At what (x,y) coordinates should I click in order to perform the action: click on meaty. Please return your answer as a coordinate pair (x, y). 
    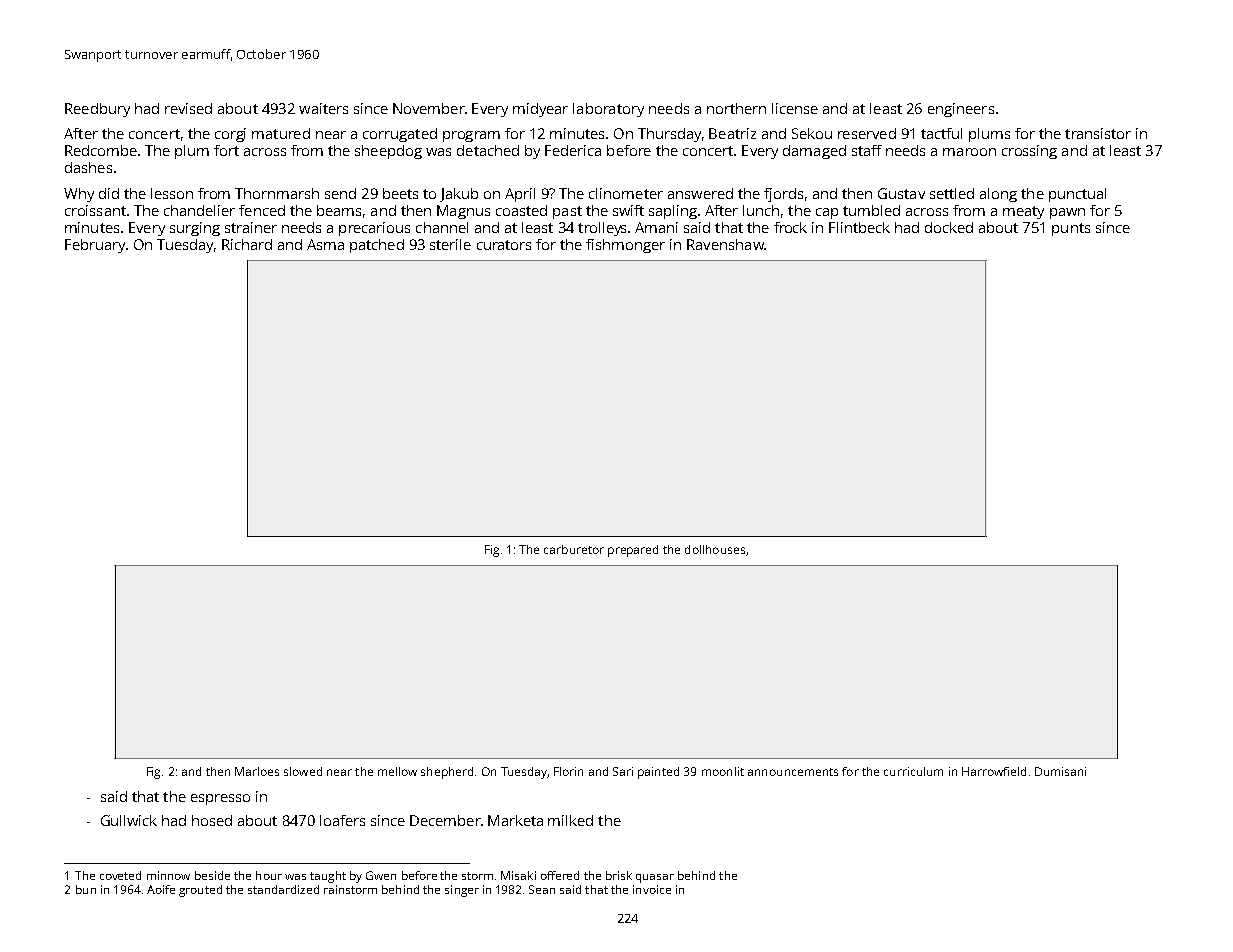
    Looking at the image, I should click on (1023, 212).
